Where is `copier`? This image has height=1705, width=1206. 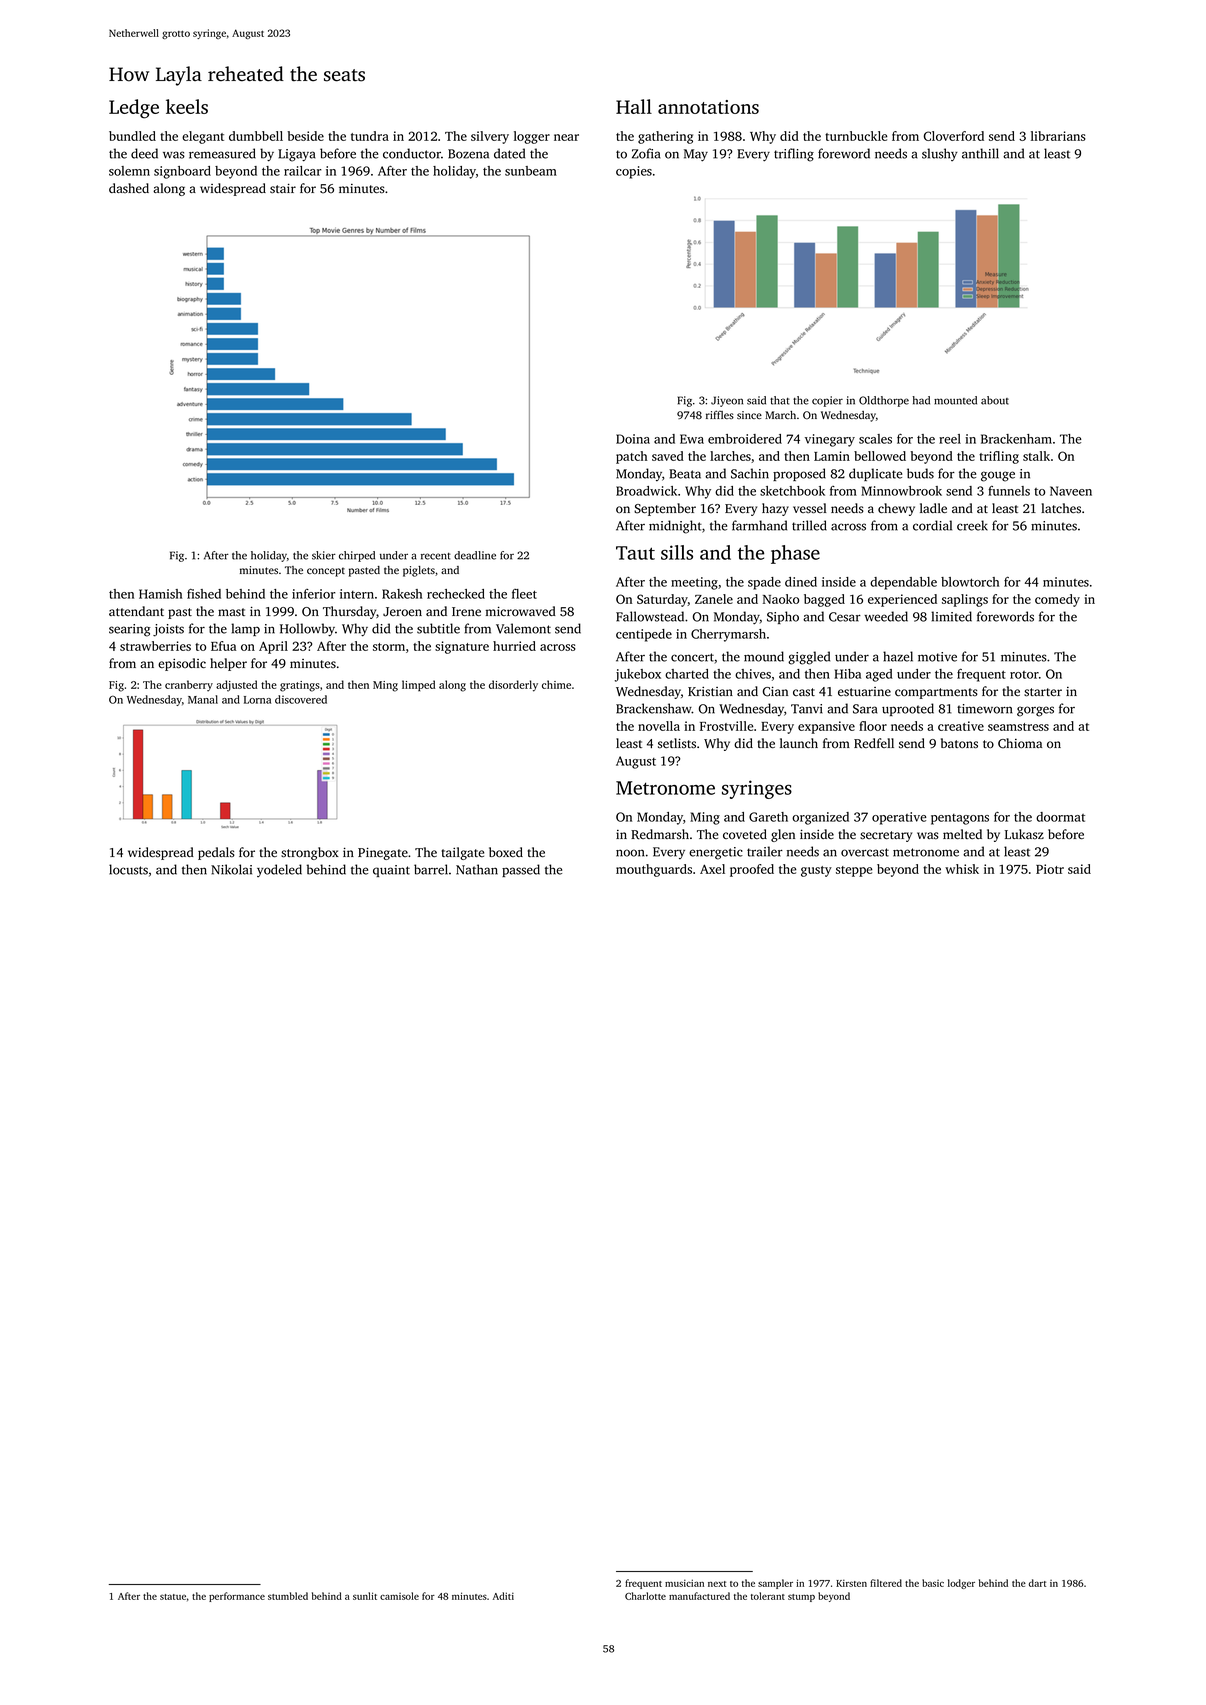
copier is located at coordinates (827, 401).
